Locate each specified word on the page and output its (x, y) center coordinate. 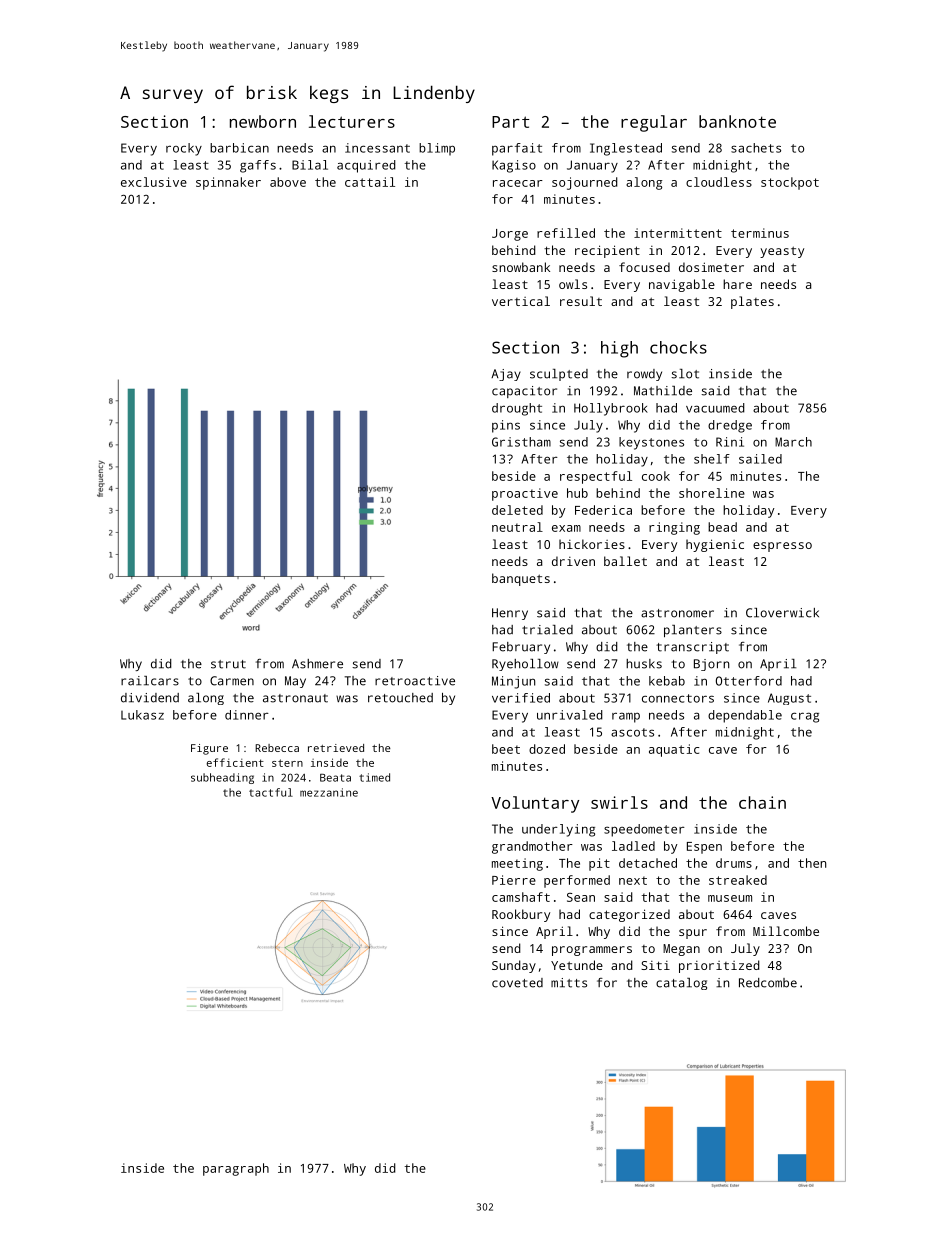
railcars (150, 681)
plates (752, 302)
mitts (569, 983)
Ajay (506, 375)
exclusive (154, 182)
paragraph (236, 1169)
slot (685, 374)
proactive (525, 494)
